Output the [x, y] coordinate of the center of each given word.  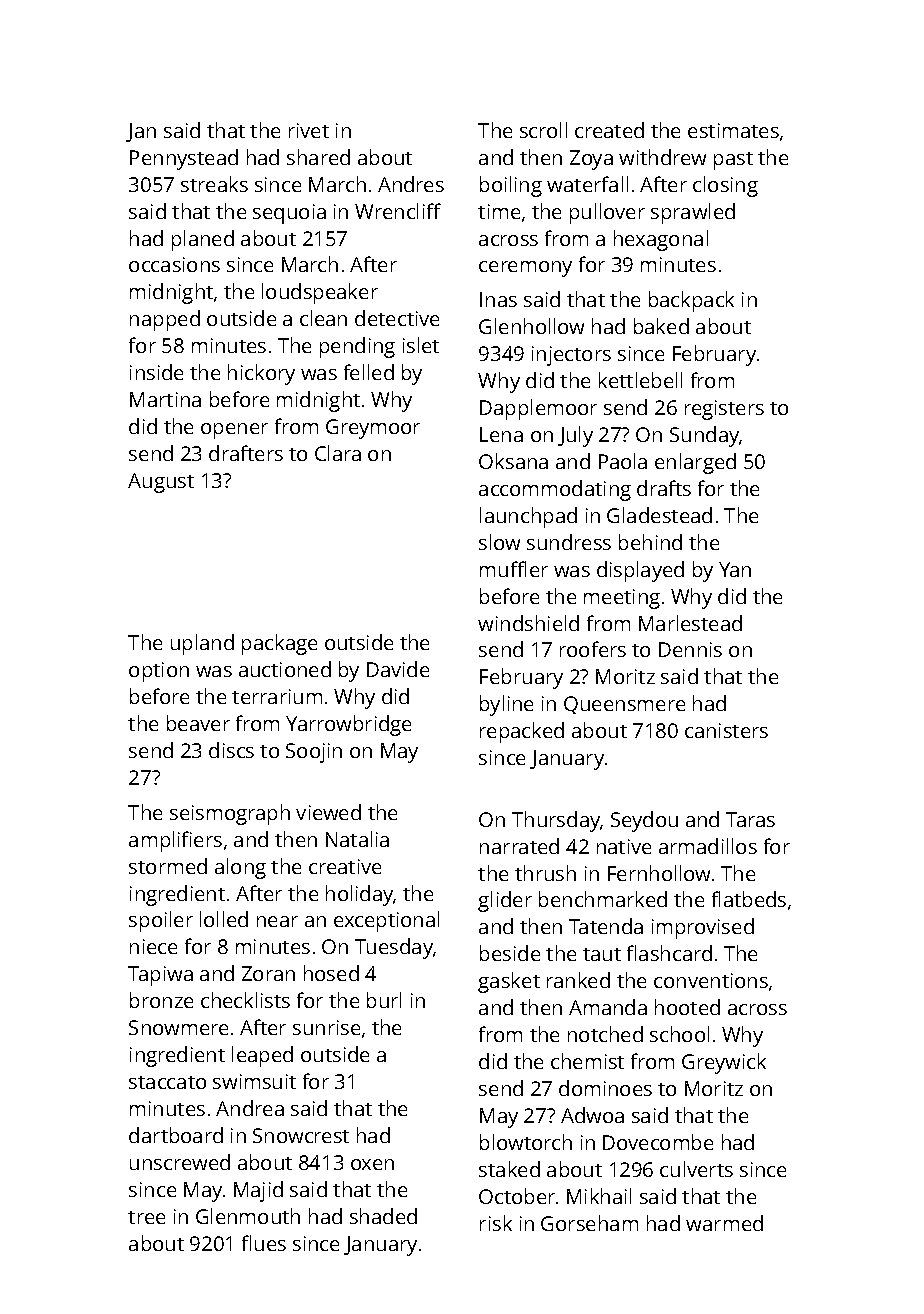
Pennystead [184, 159]
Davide [398, 669]
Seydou [644, 821]
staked [509, 1169]
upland [202, 644]
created [609, 130]
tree [146, 1217]
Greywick [724, 1063]
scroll [543, 130]
